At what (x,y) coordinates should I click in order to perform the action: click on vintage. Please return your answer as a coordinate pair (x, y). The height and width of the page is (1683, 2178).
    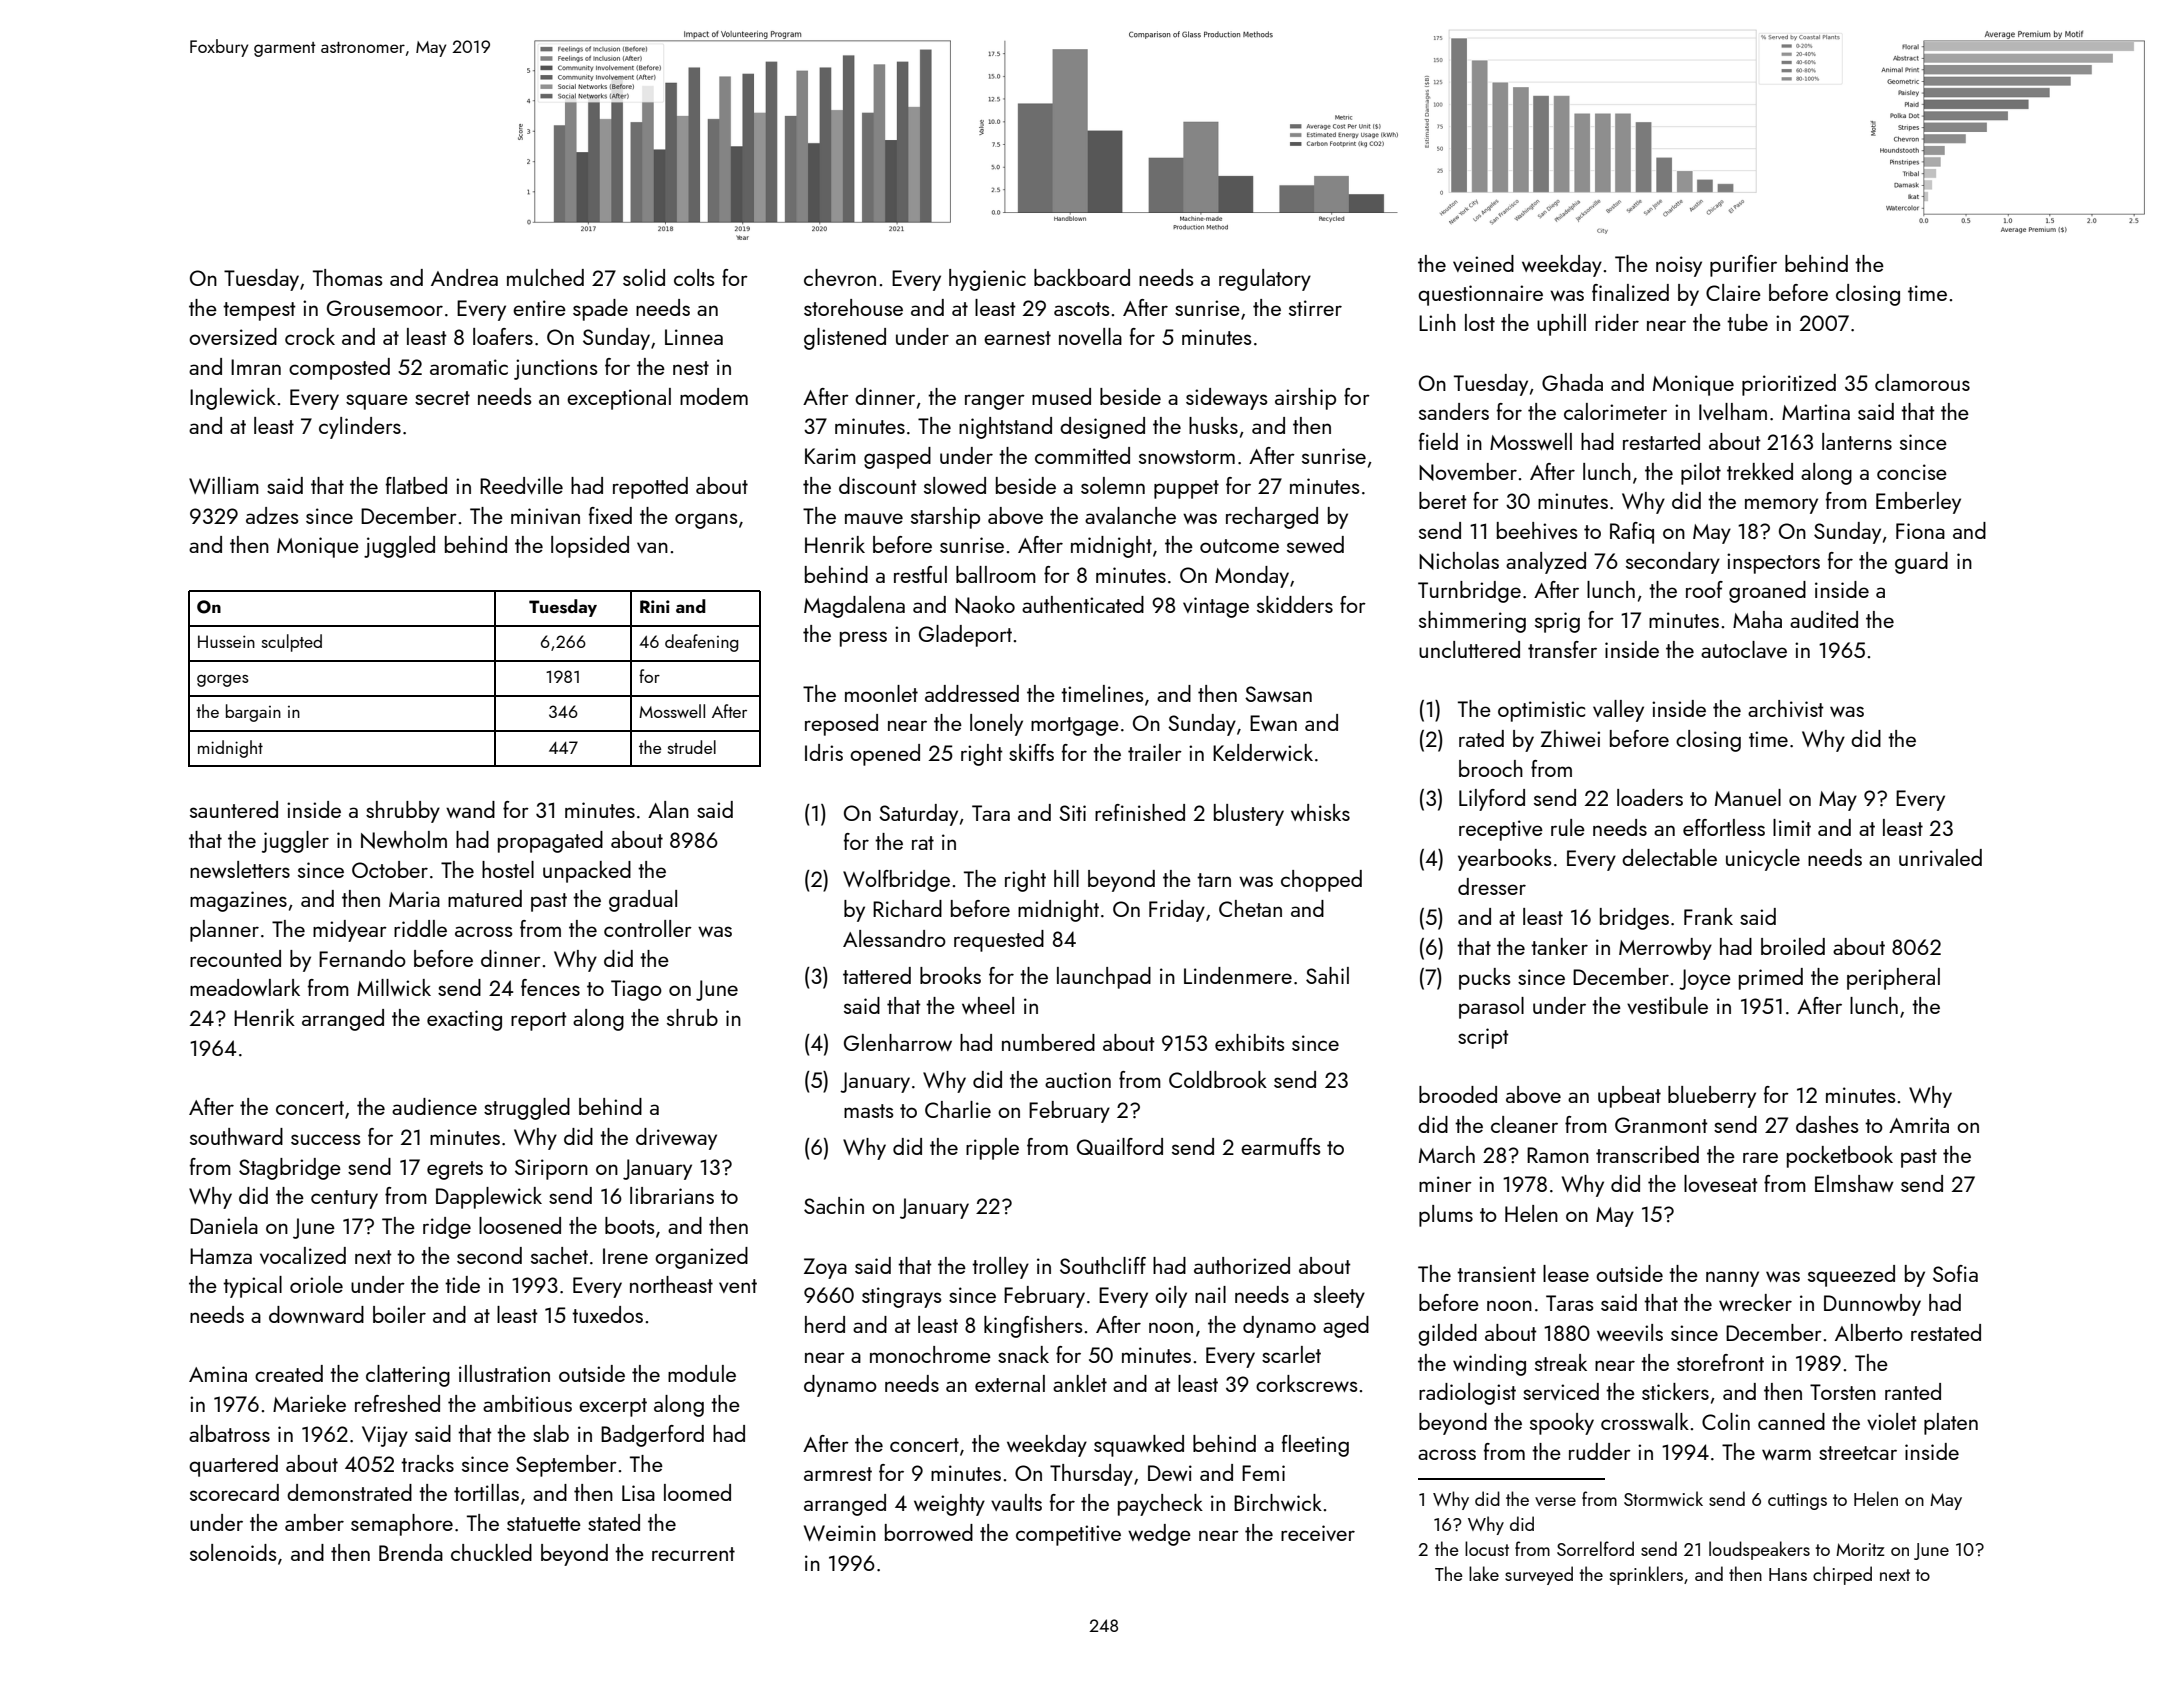
    Looking at the image, I should click on (1216, 607).
